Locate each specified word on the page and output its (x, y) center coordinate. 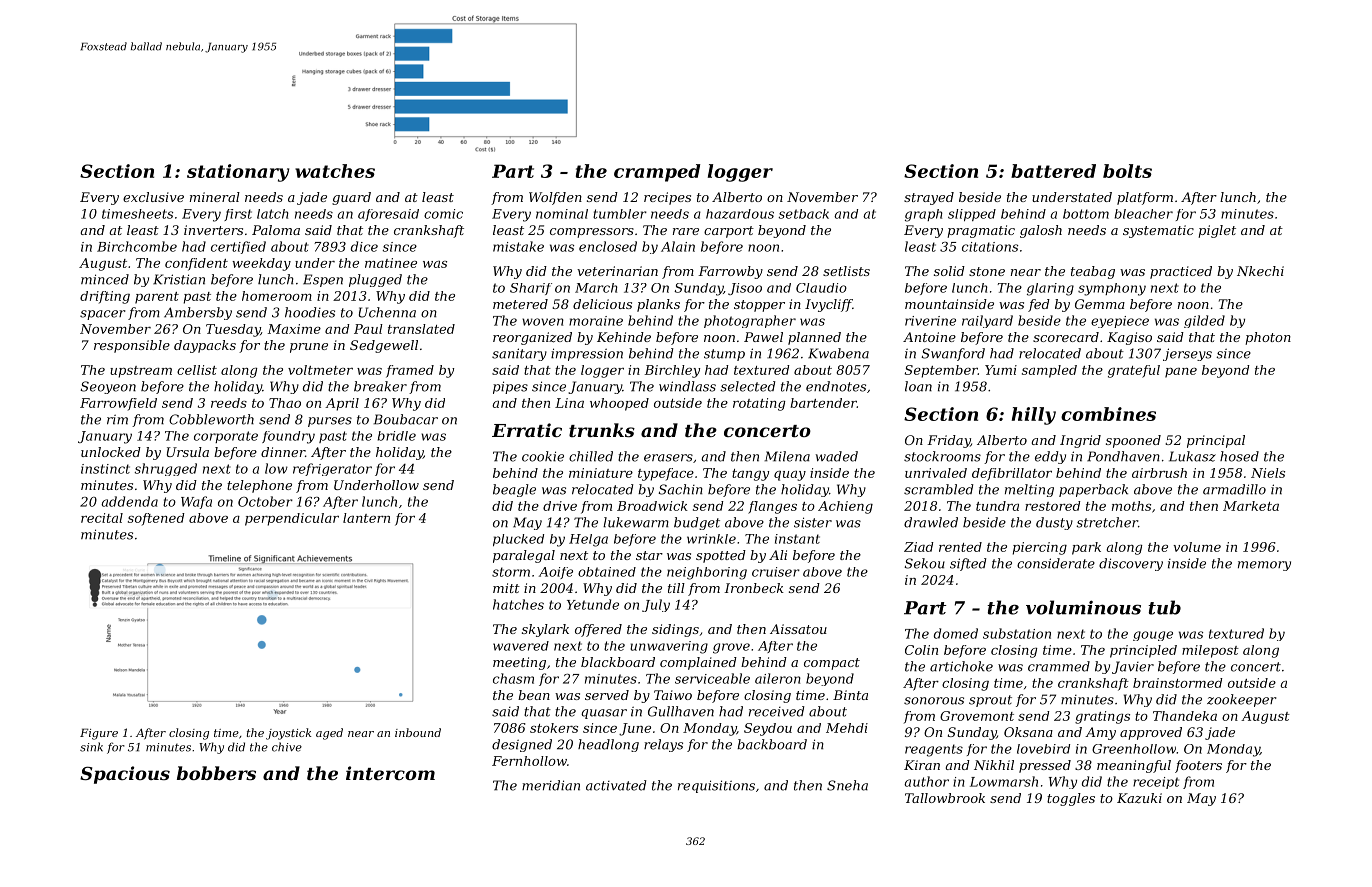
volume (1197, 547)
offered (598, 630)
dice (364, 246)
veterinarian (617, 271)
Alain (678, 246)
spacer (103, 315)
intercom (390, 773)
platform (1145, 198)
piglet (1217, 231)
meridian (551, 785)
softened (156, 519)
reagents (934, 750)
